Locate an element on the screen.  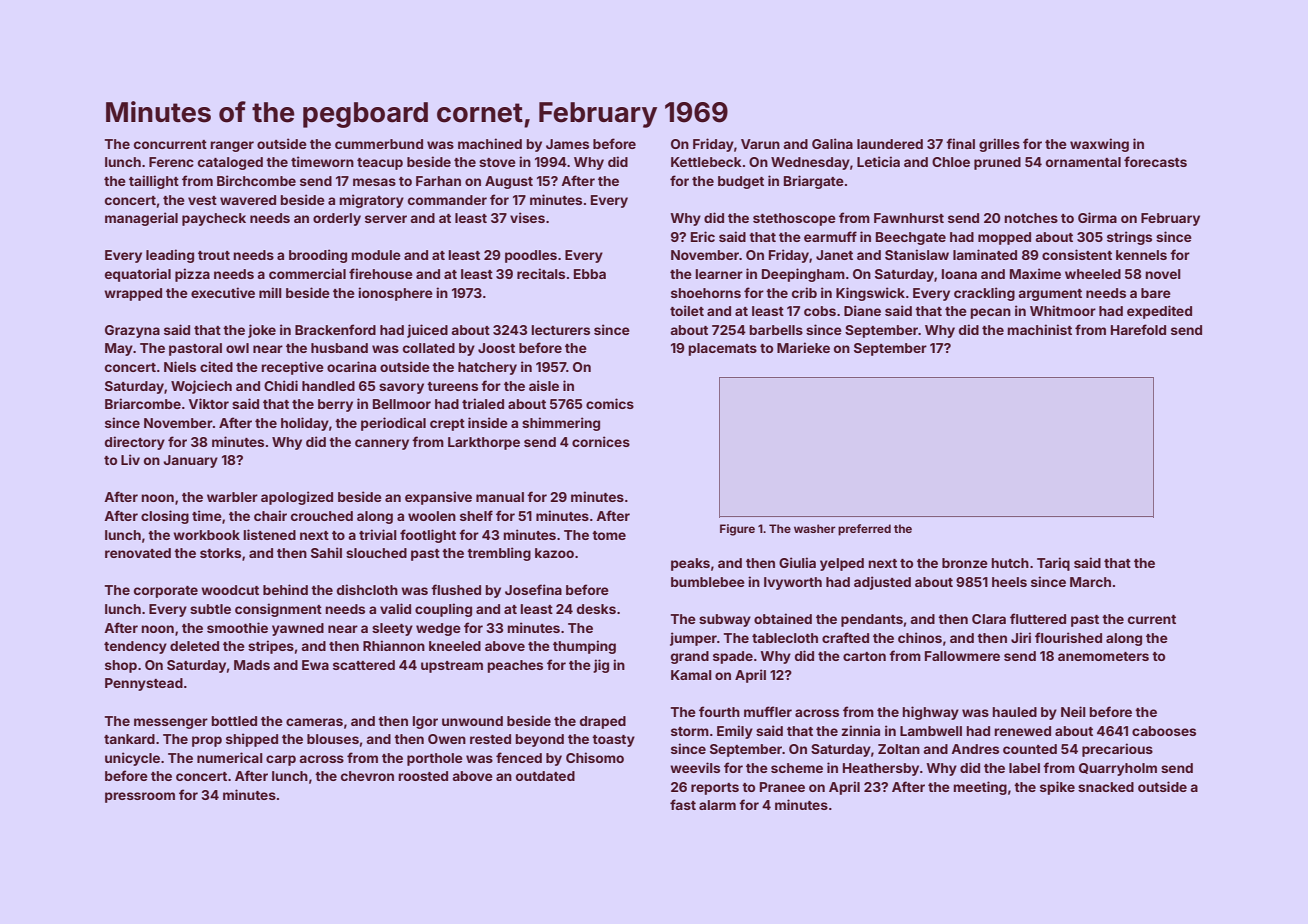
fast is located at coordinates (683, 804).
